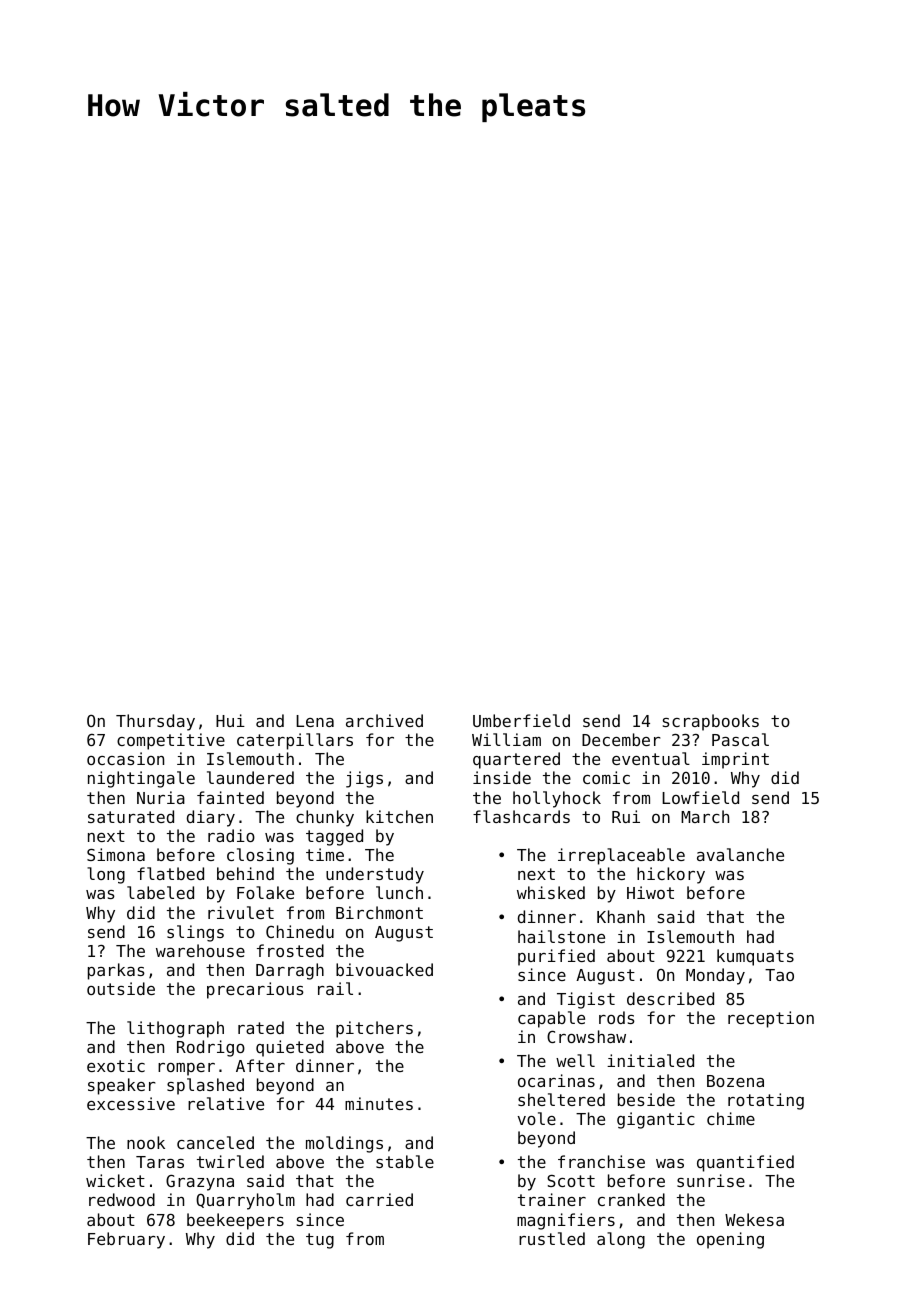 This screenshot has width=908, height=1316. I want to click on well, so click(575, 1060).
